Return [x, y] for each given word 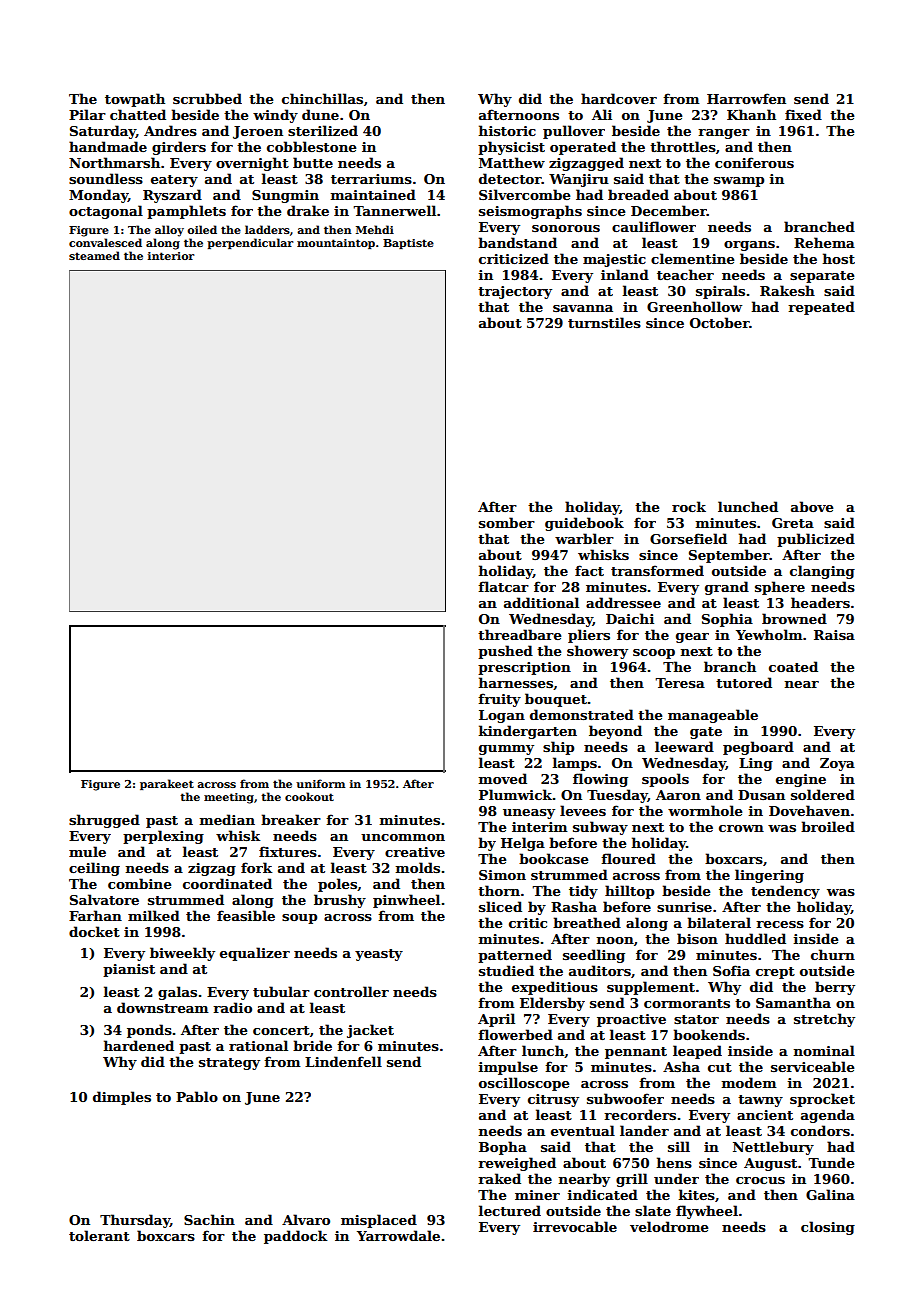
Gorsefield [688, 538]
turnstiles [604, 322]
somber [507, 522]
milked [154, 915]
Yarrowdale [398, 1235]
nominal [824, 1050]
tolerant [99, 1235]
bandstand [517, 242]
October [719, 322]
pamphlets [186, 212]
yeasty [379, 955]
